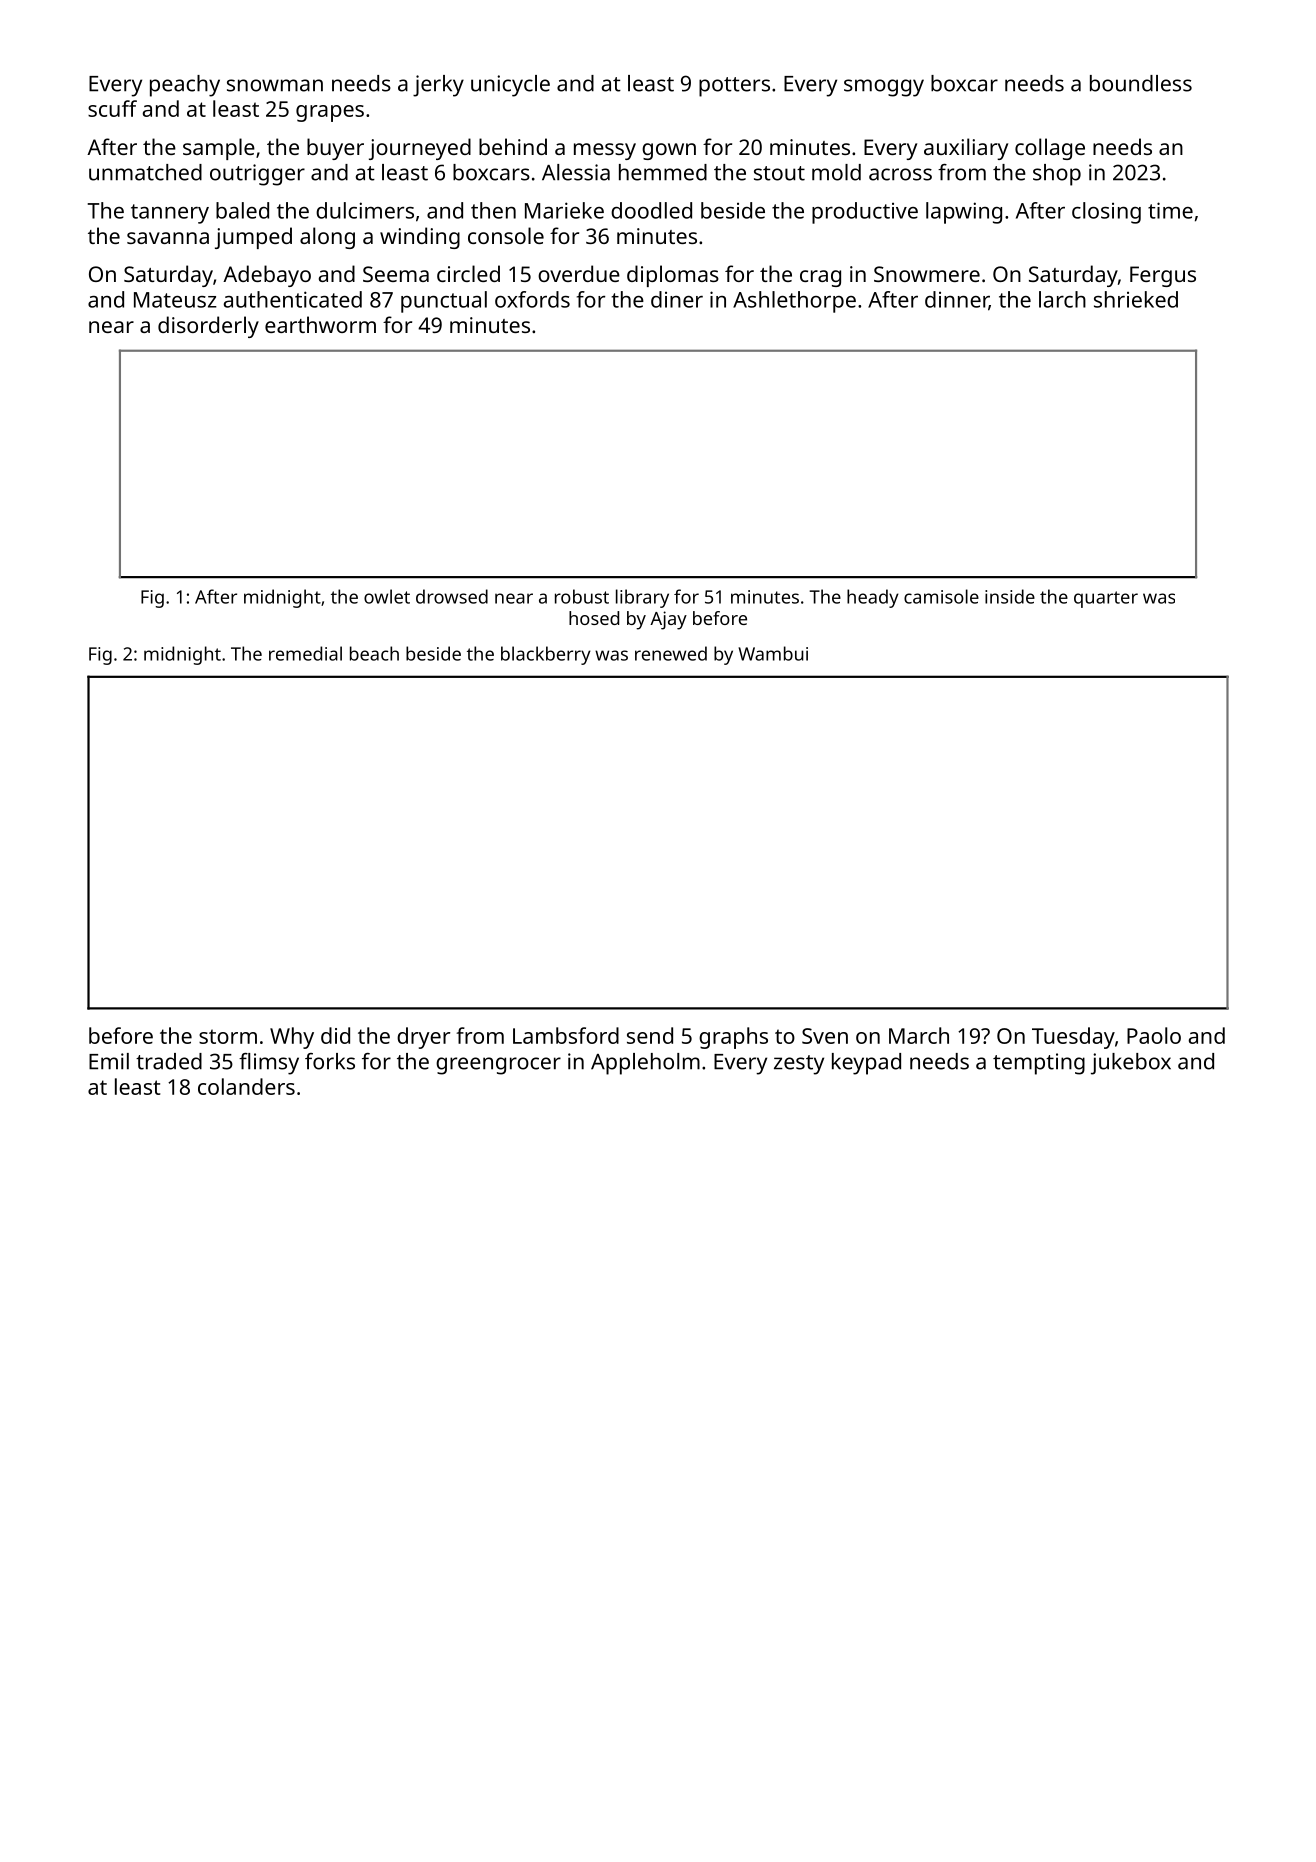 This image has height=1862, width=1316. Describe the element at coordinates (423, 1038) in the image. I see `dryer` at that location.
